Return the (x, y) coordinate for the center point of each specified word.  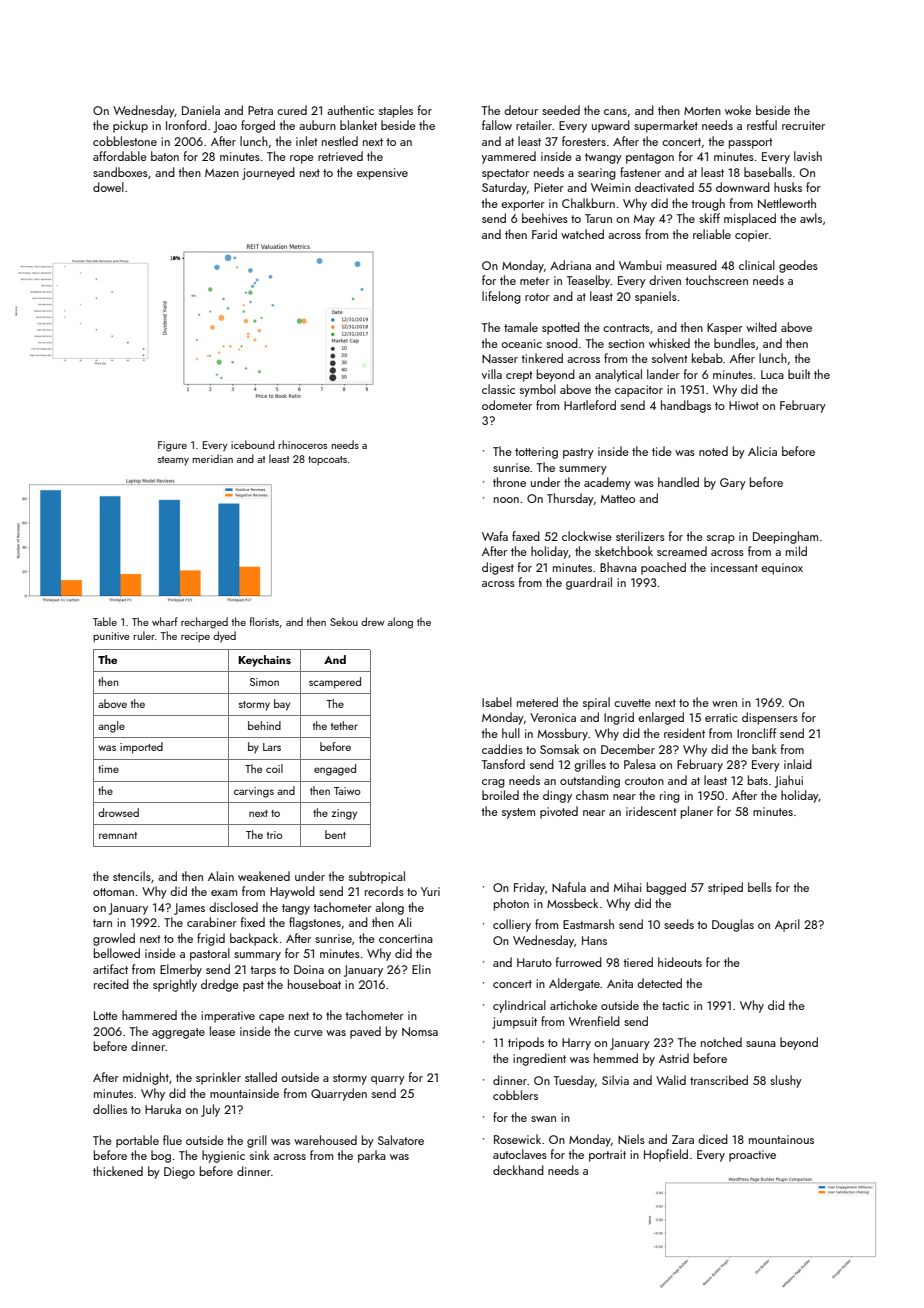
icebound (253, 444)
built (799, 374)
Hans (594, 940)
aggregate (178, 1033)
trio (275, 835)
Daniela (201, 110)
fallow (497, 125)
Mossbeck (572, 903)
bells (760, 887)
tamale (521, 327)
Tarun (598, 218)
